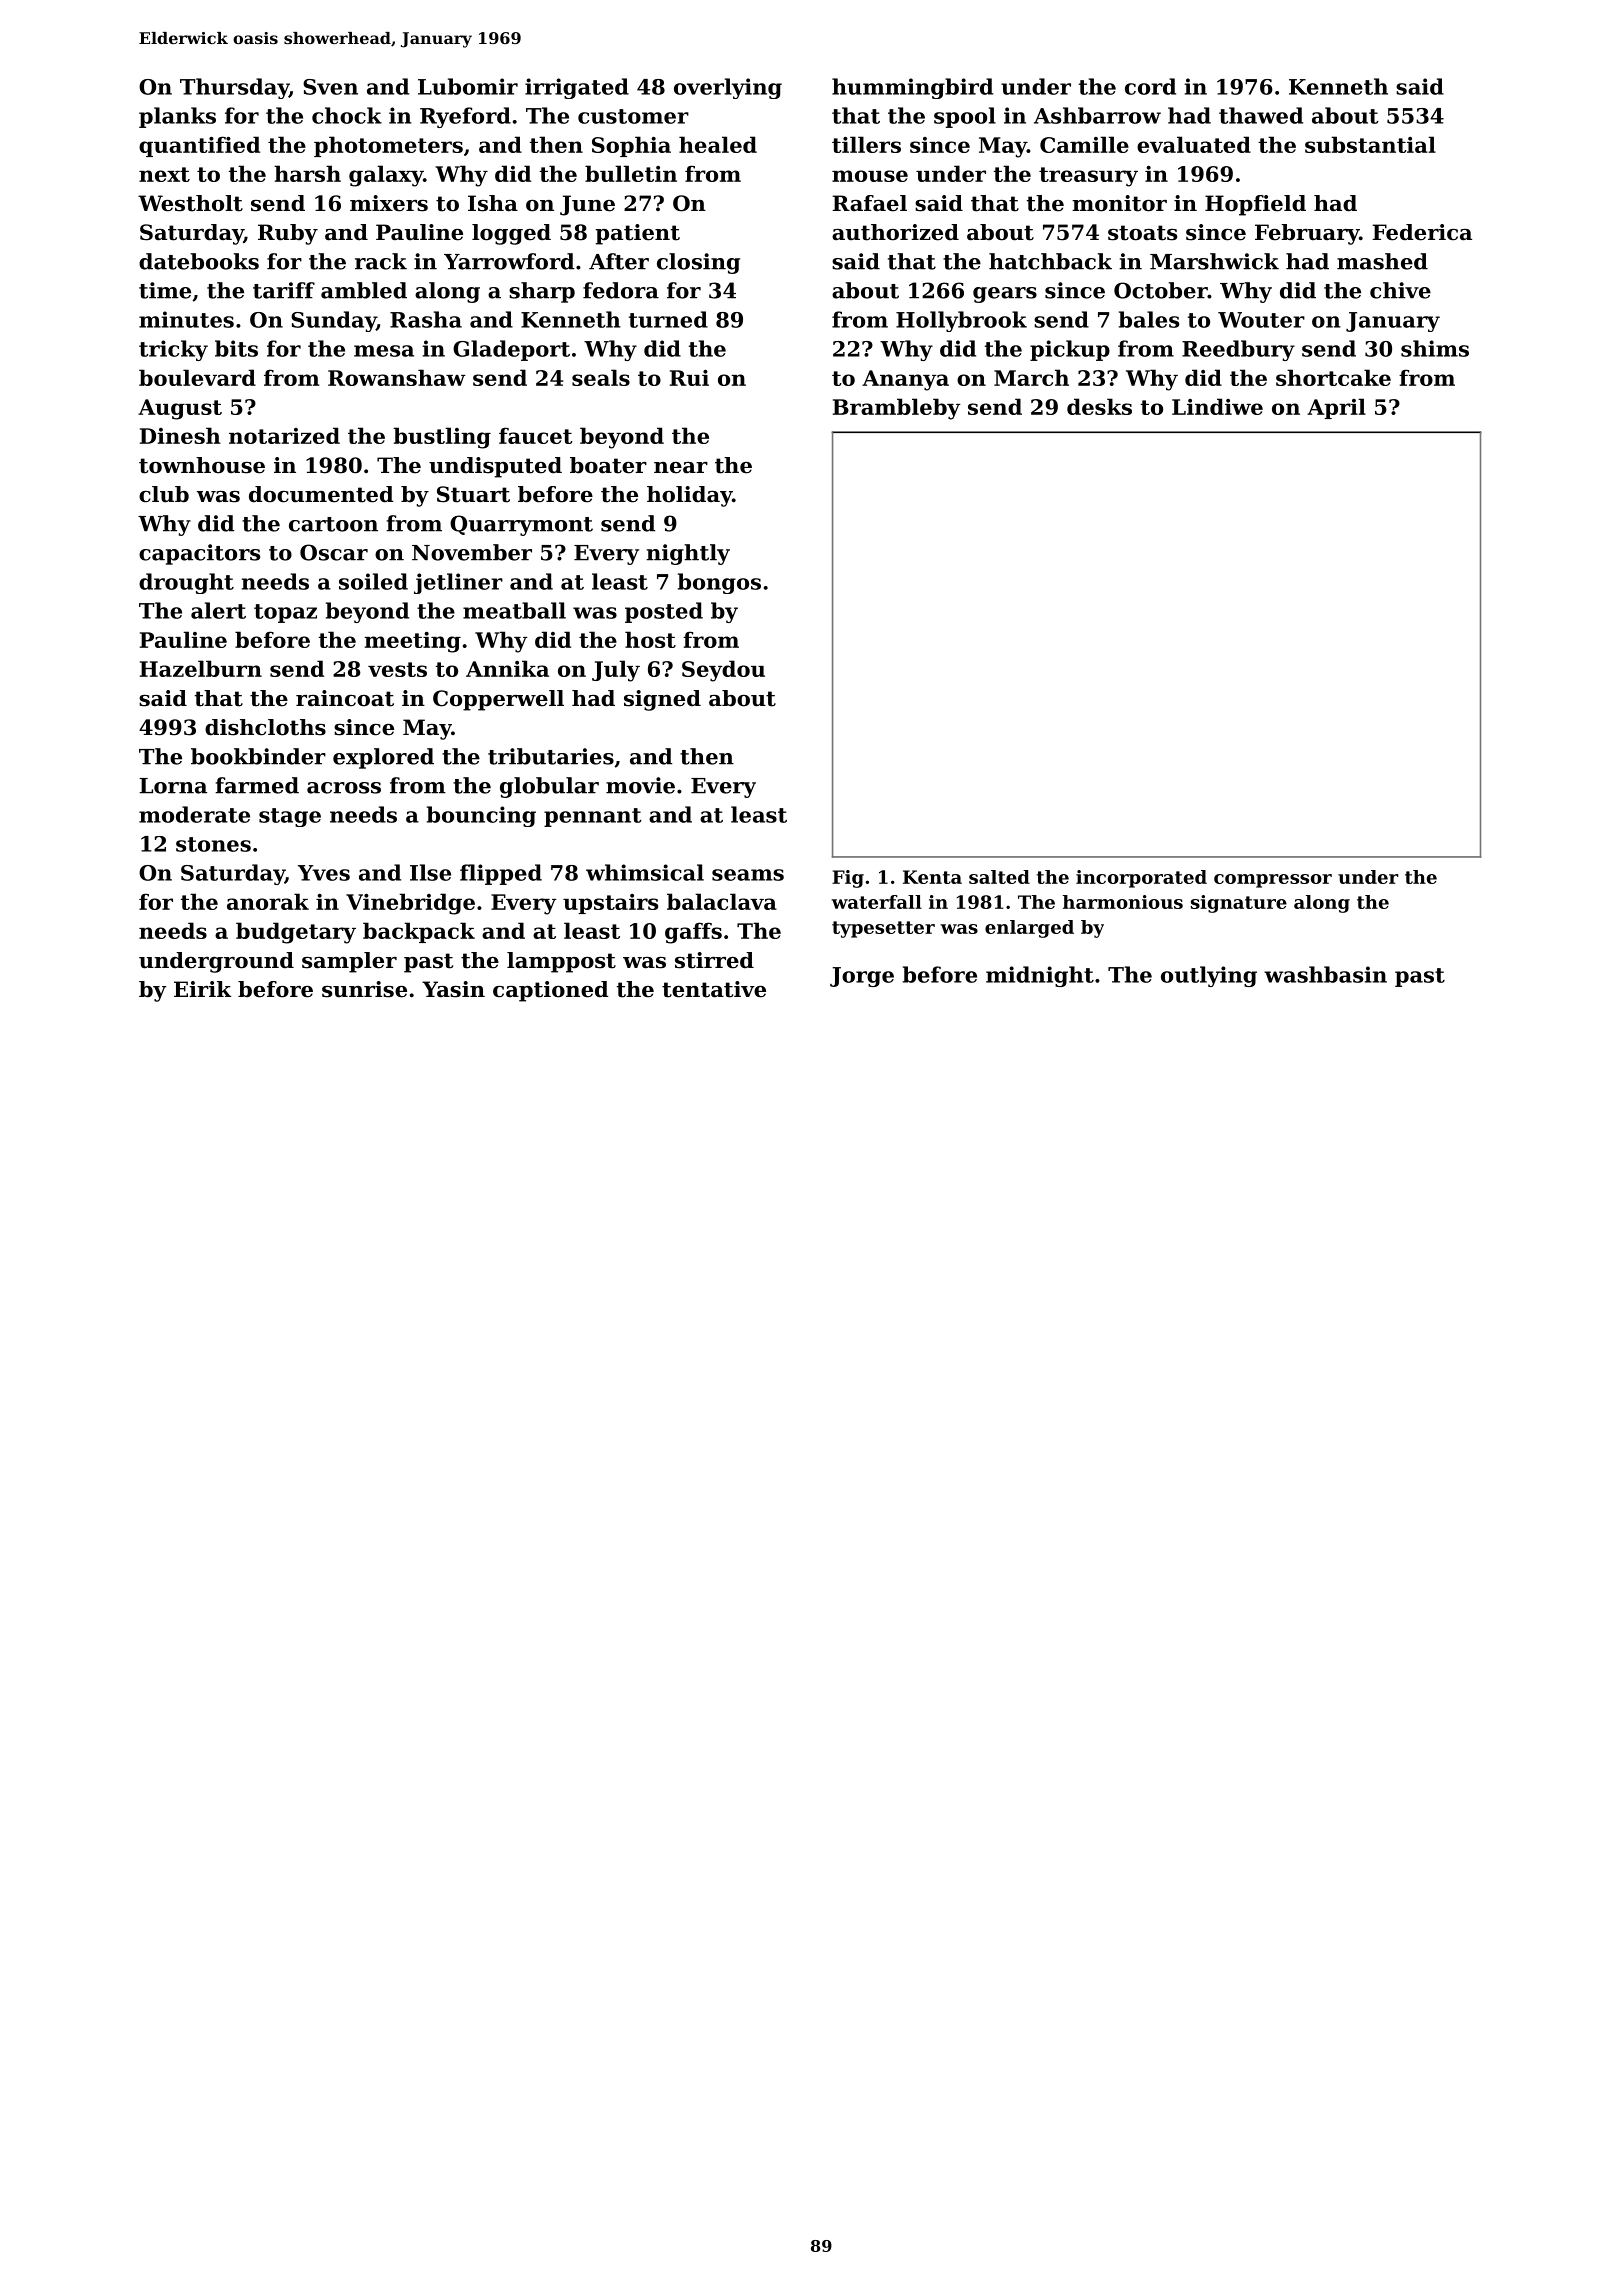 Image resolution: width=1620 pixels, height=2292 pixels. I want to click on bongos, so click(719, 583).
